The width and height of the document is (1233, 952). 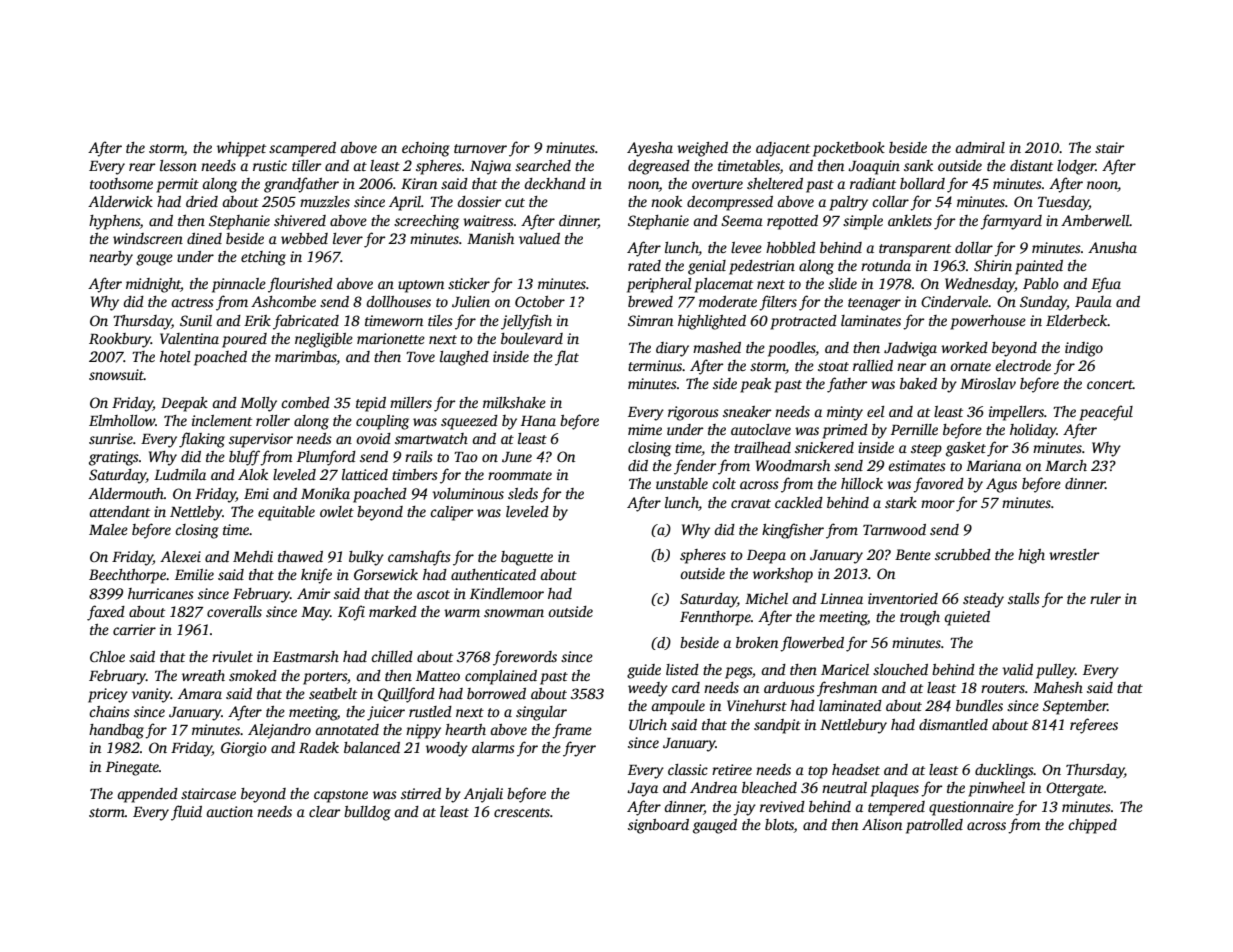 I want to click on Ayesha, so click(x=650, y=149).
